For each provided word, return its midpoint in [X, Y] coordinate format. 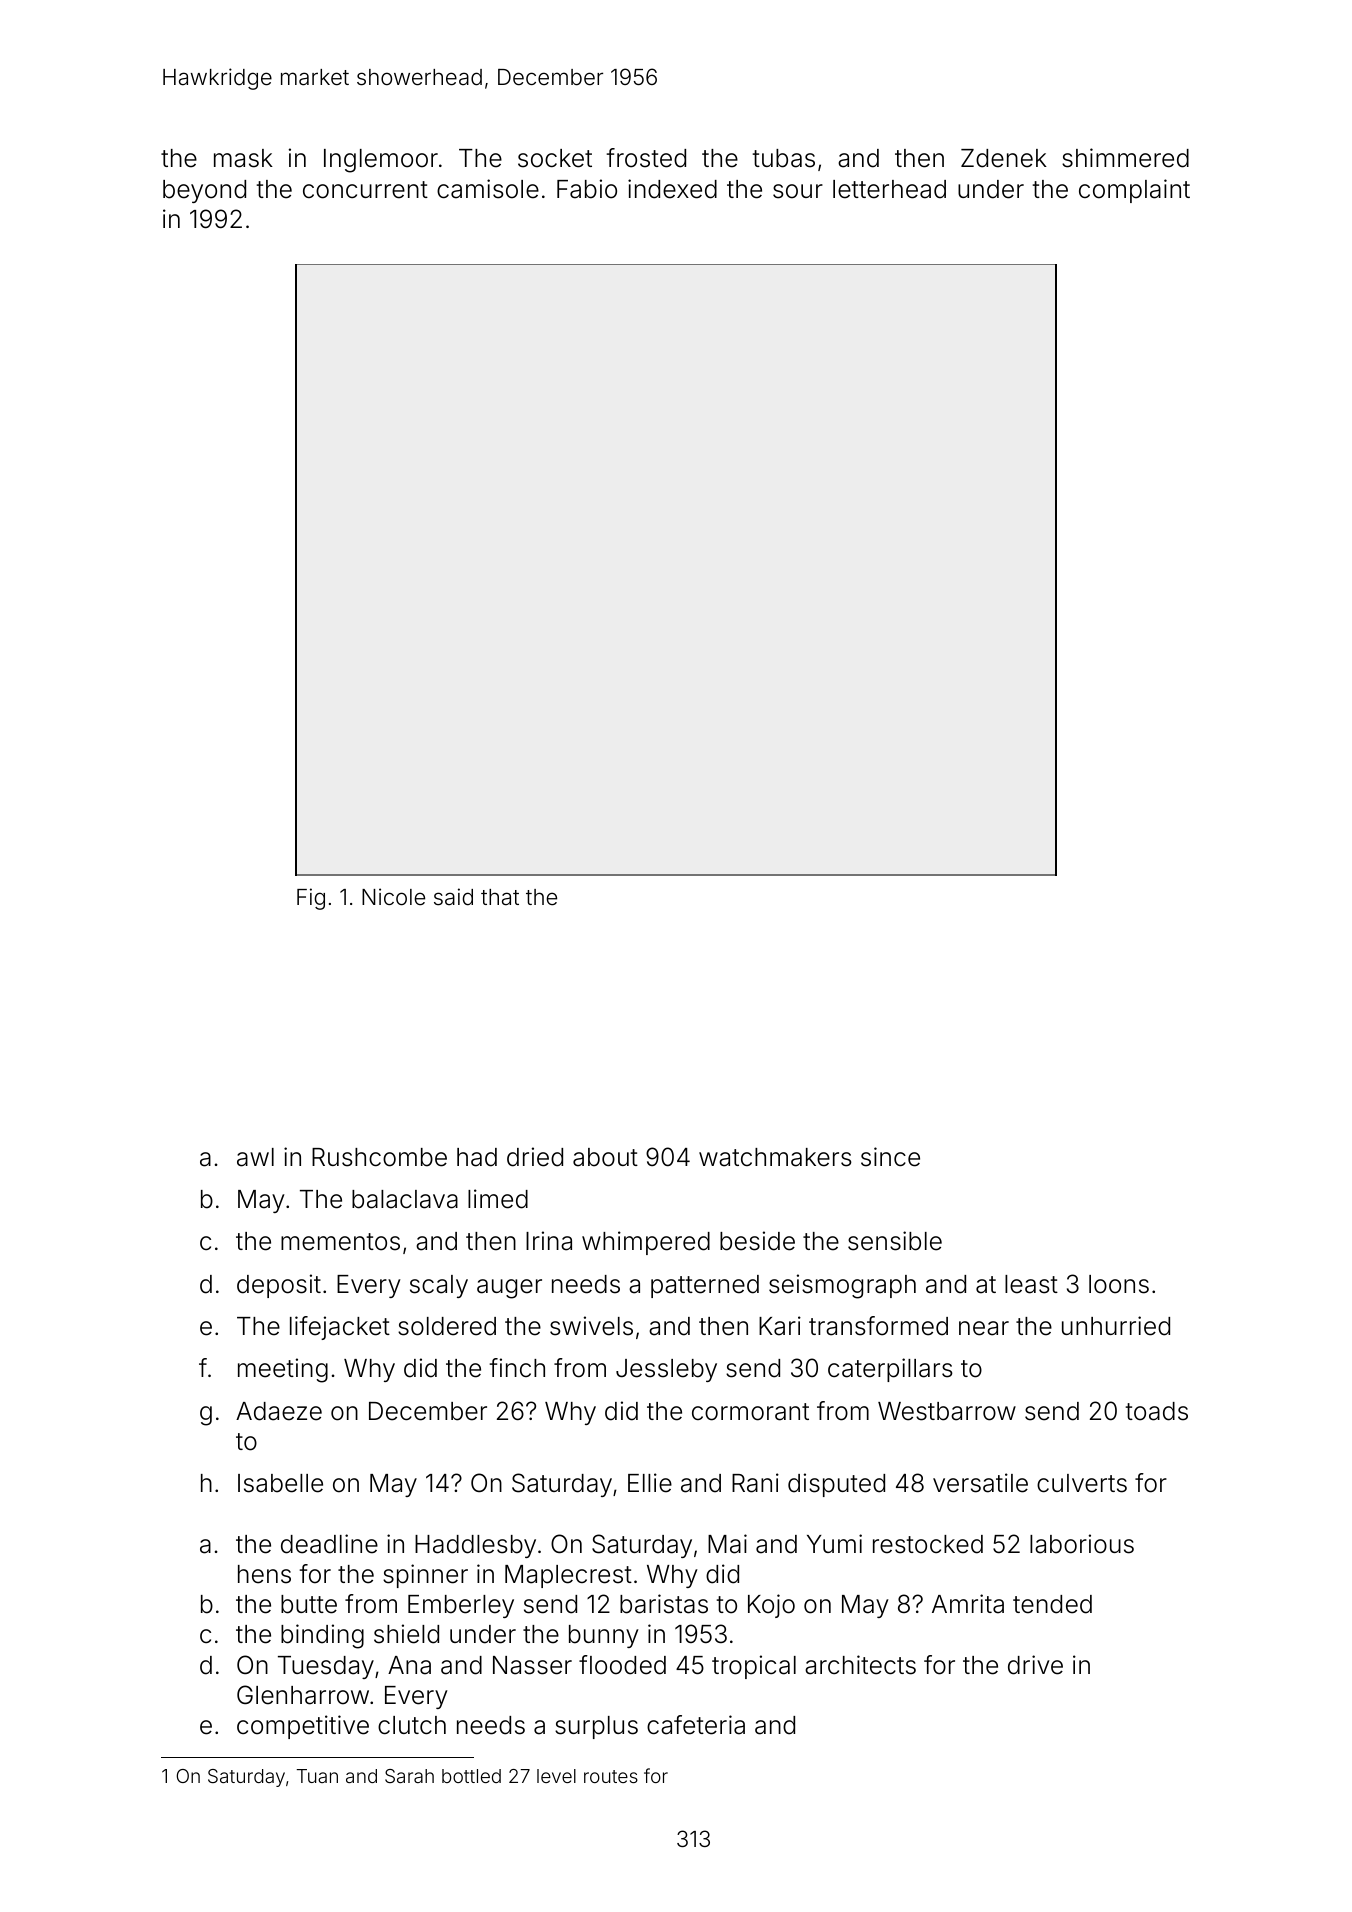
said [453, 897]
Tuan [317, 1776]
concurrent [365, 190]
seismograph [842, 1286]
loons [1119, 1284]
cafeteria [696, 1725]
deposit [279, 1286]
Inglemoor [381, 161]
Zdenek [1004, 158]
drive [1035, 1665]
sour [798, 191]
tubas [784, 158]
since [890, 1157]
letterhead [889, 189]
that [500, 897]
